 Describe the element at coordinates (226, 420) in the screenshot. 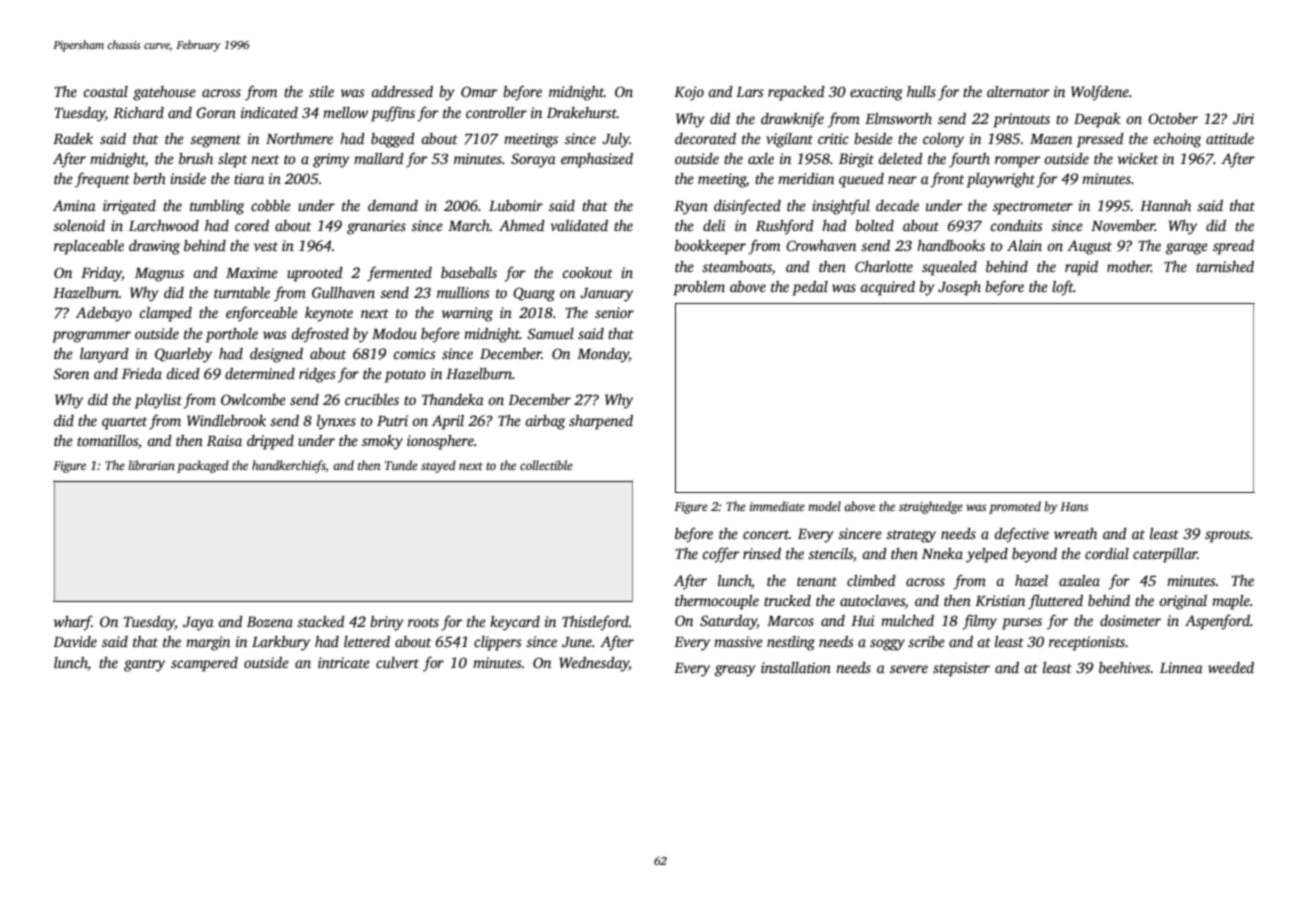

I see `Windlebrook` at that location.
